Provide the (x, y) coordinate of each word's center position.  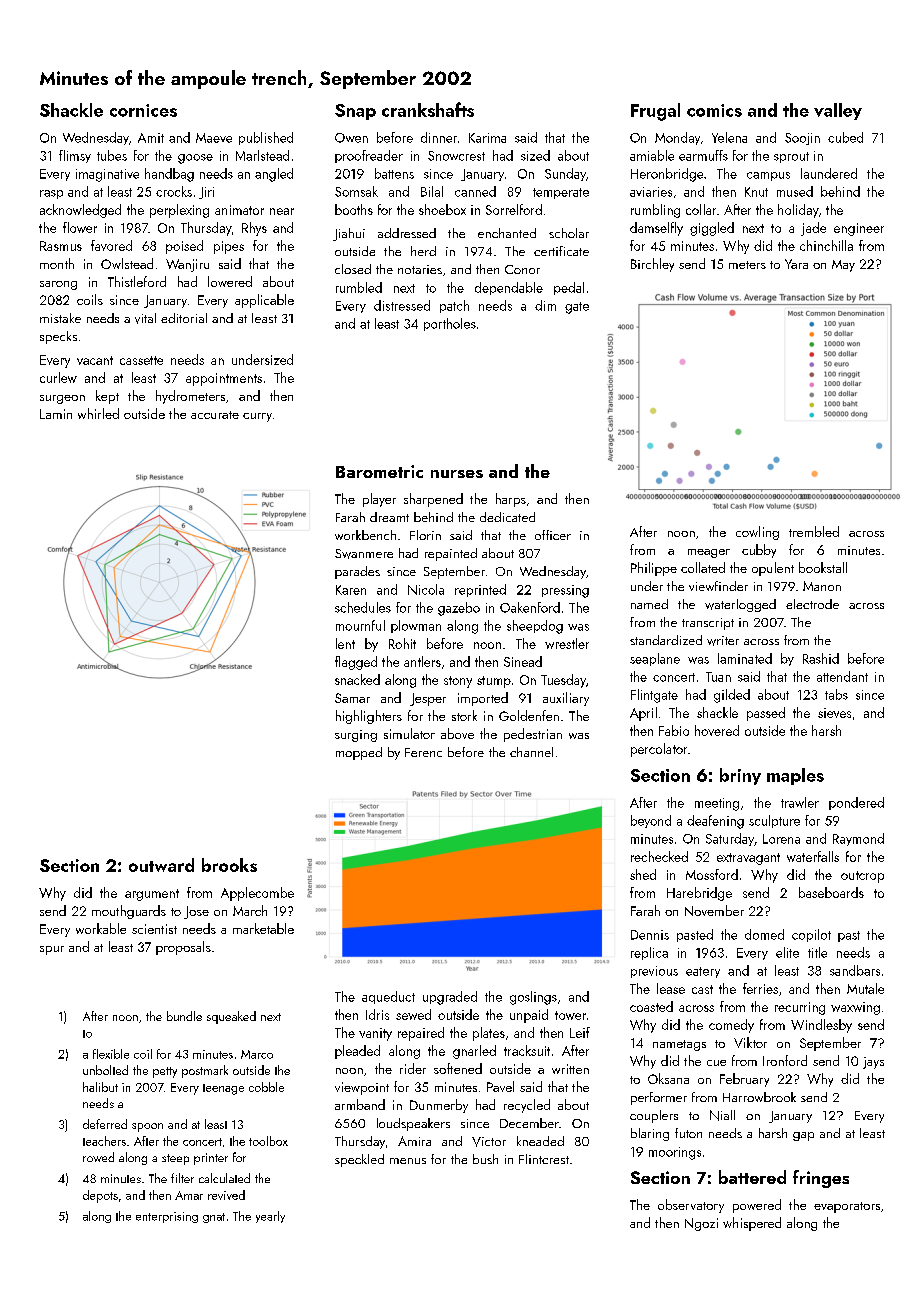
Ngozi (701, 1224)
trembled (814, 531)
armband (360, 1104)
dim (545, 305)
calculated (224, 1178)
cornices (143, 110)
